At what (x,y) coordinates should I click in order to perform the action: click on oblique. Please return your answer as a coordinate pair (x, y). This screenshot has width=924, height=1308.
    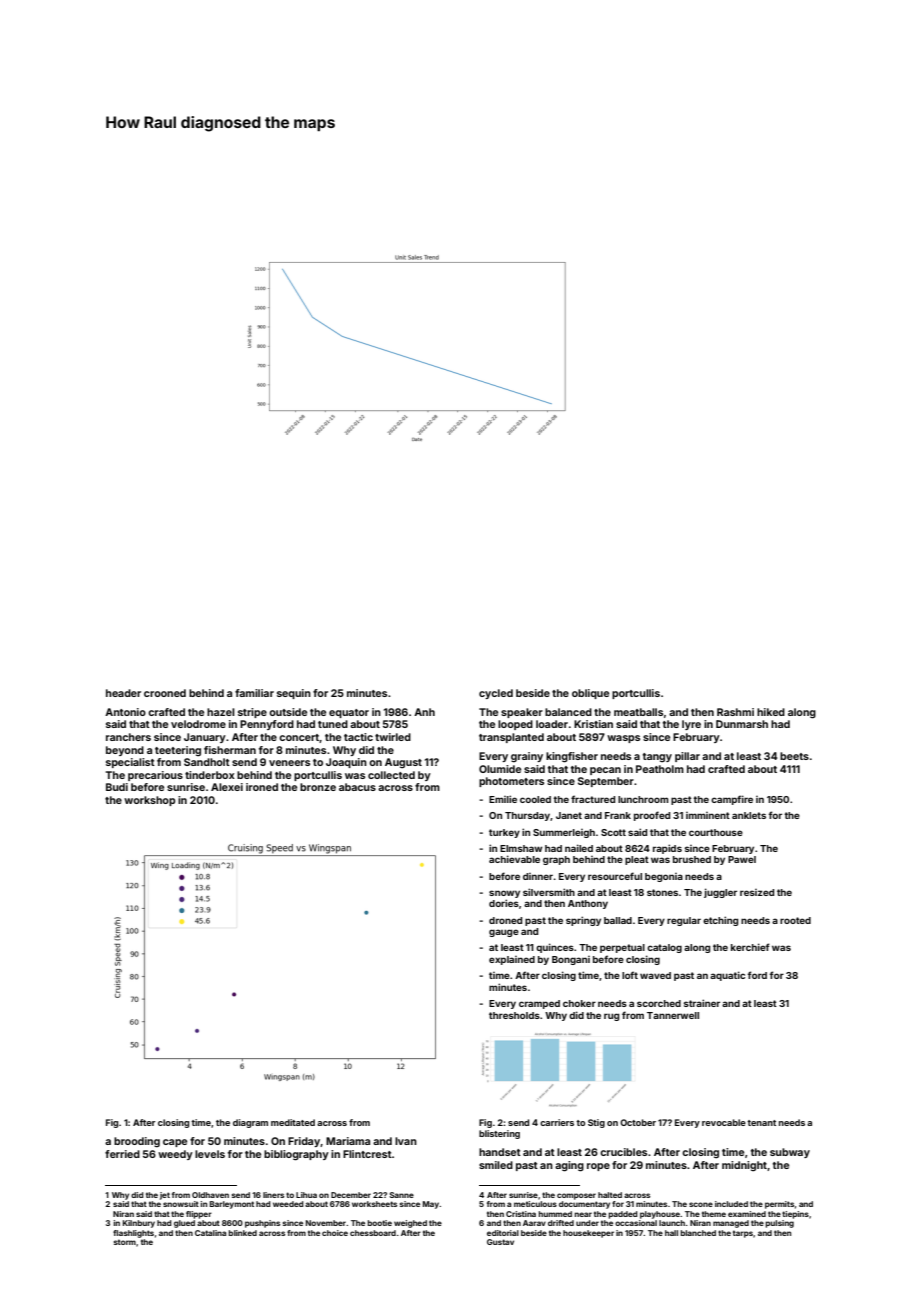
    Looking at the image, I should click on (590, 694).
